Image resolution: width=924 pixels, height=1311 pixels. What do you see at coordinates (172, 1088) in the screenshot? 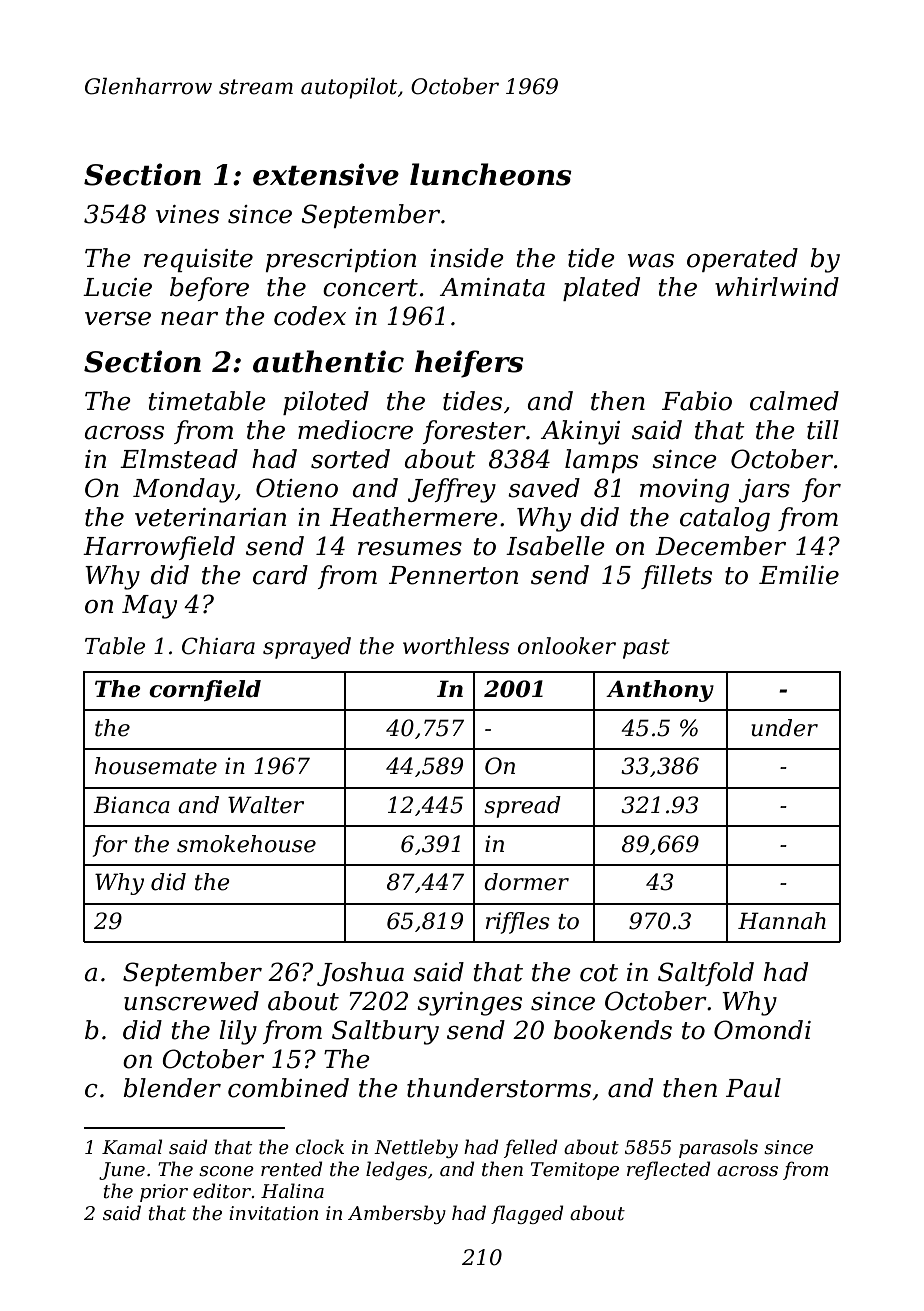
I see `blender` at bounding box center [172, 1088].
